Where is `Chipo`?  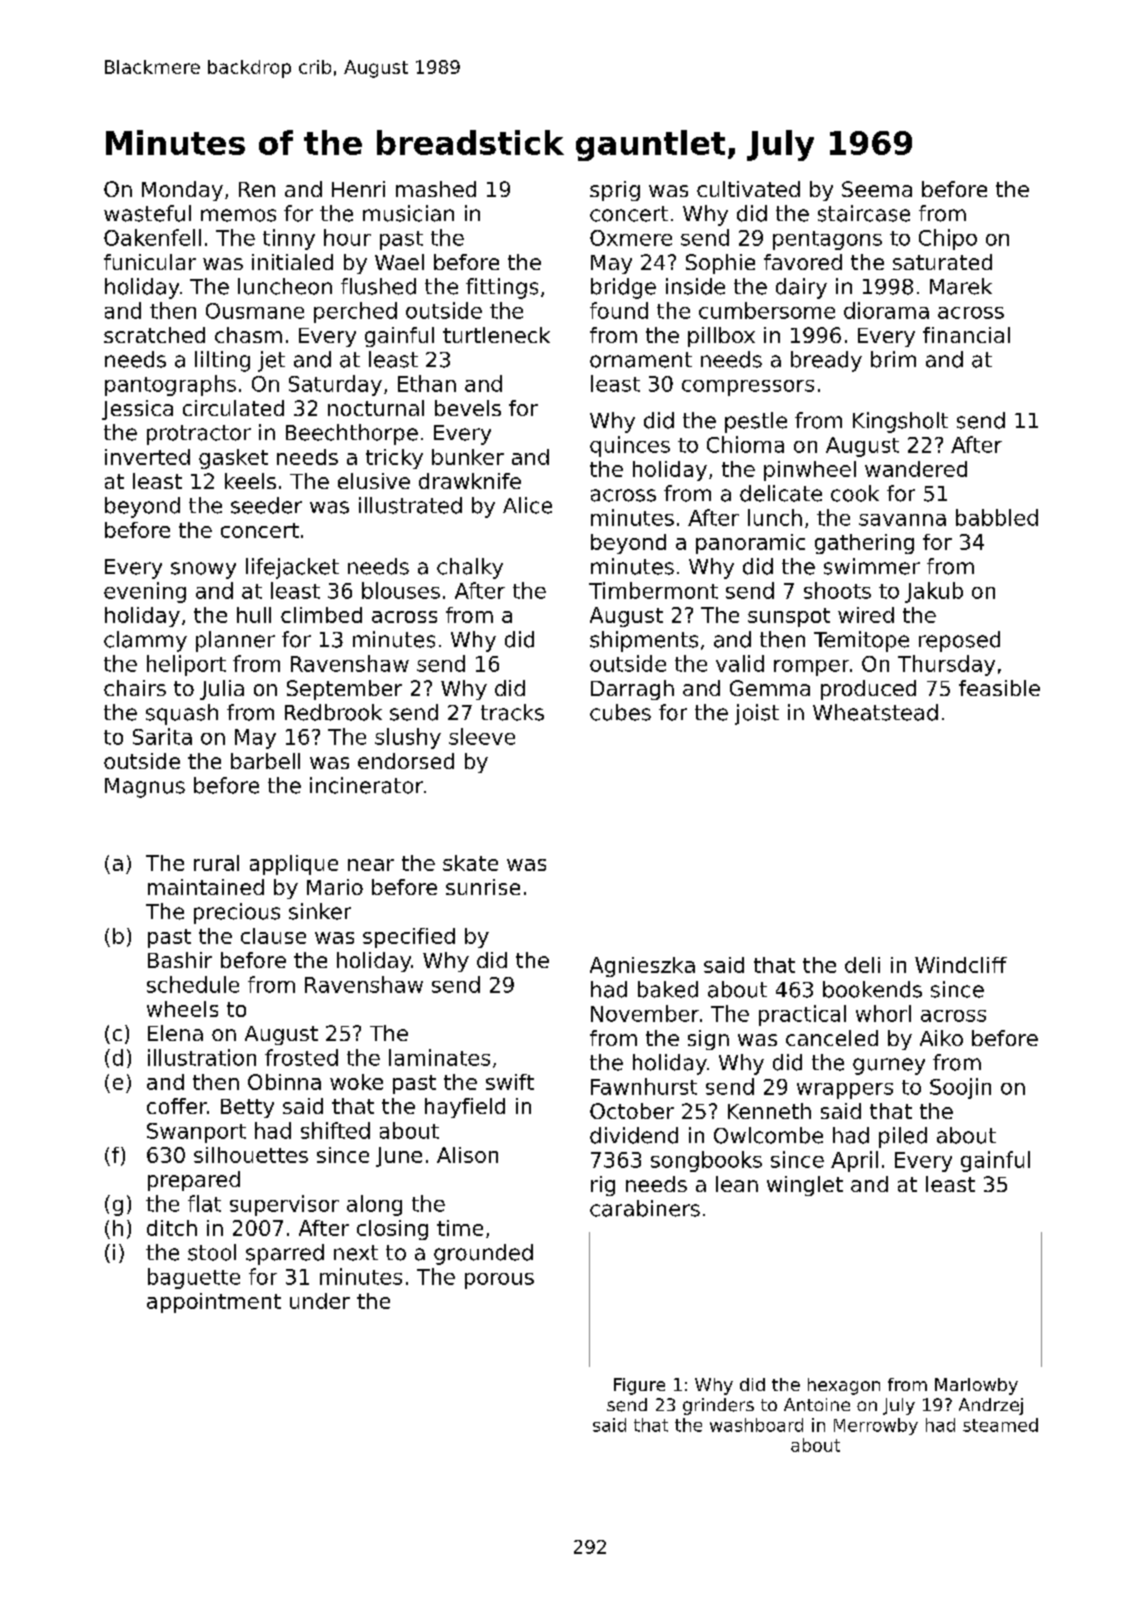 Chipo is located at coordinates (948, 239).
